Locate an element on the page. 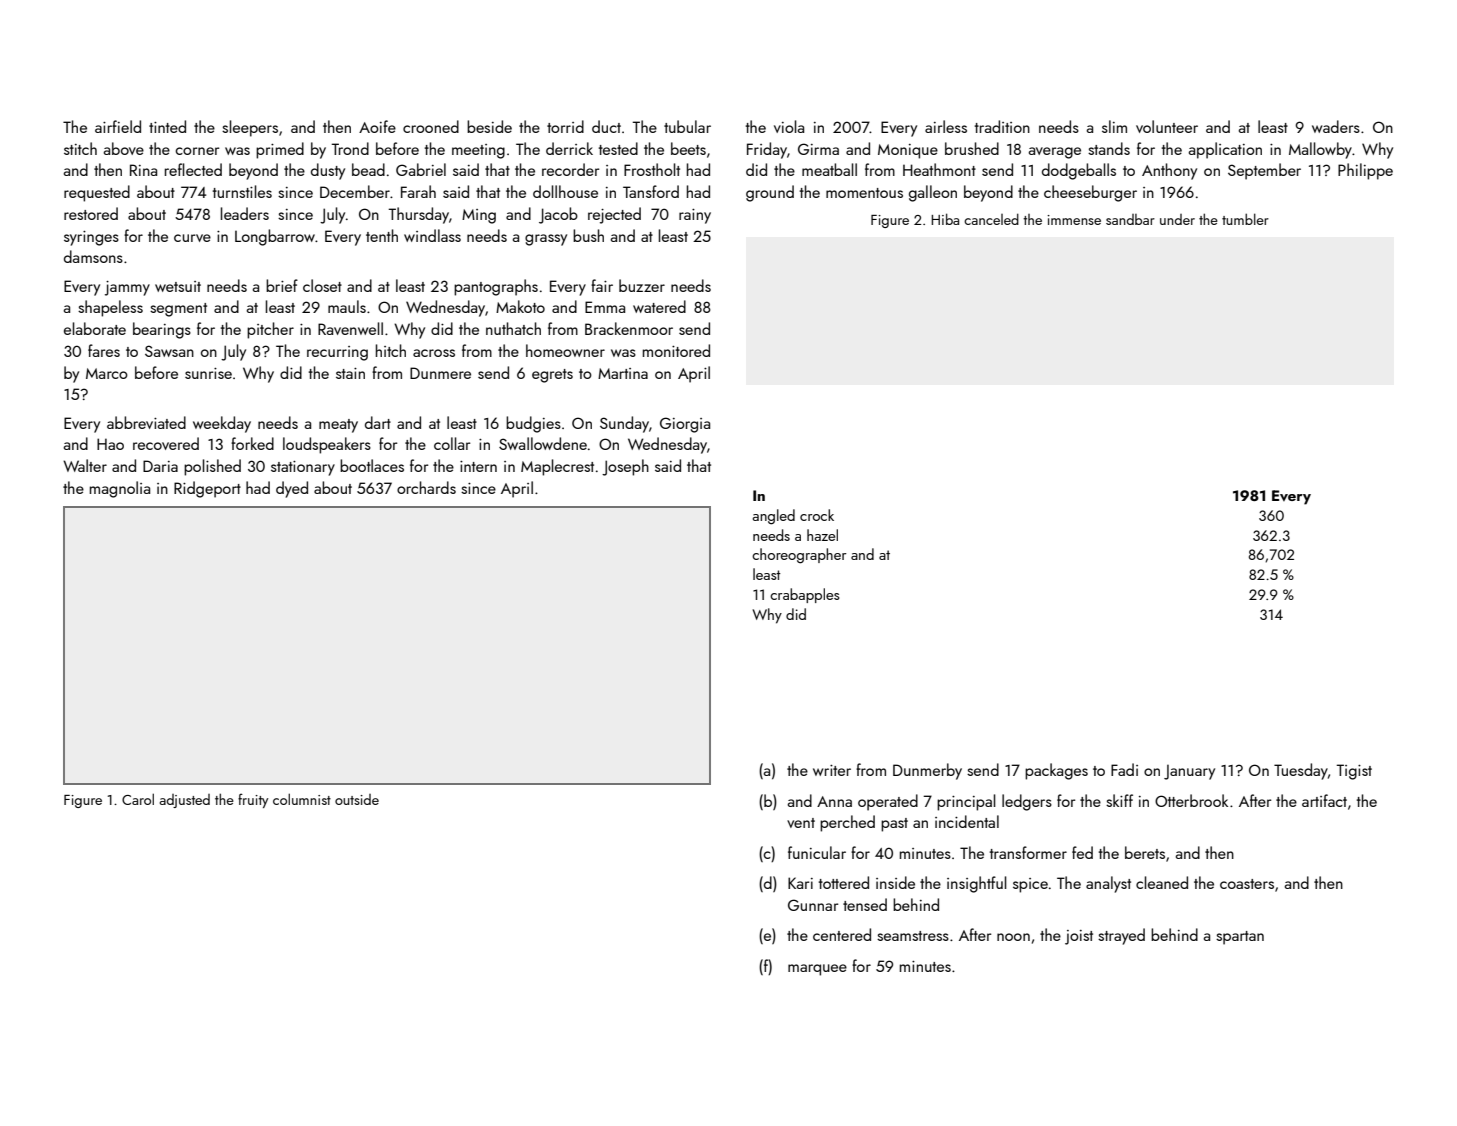  Giorgia is located at coordinates (685, 425).
